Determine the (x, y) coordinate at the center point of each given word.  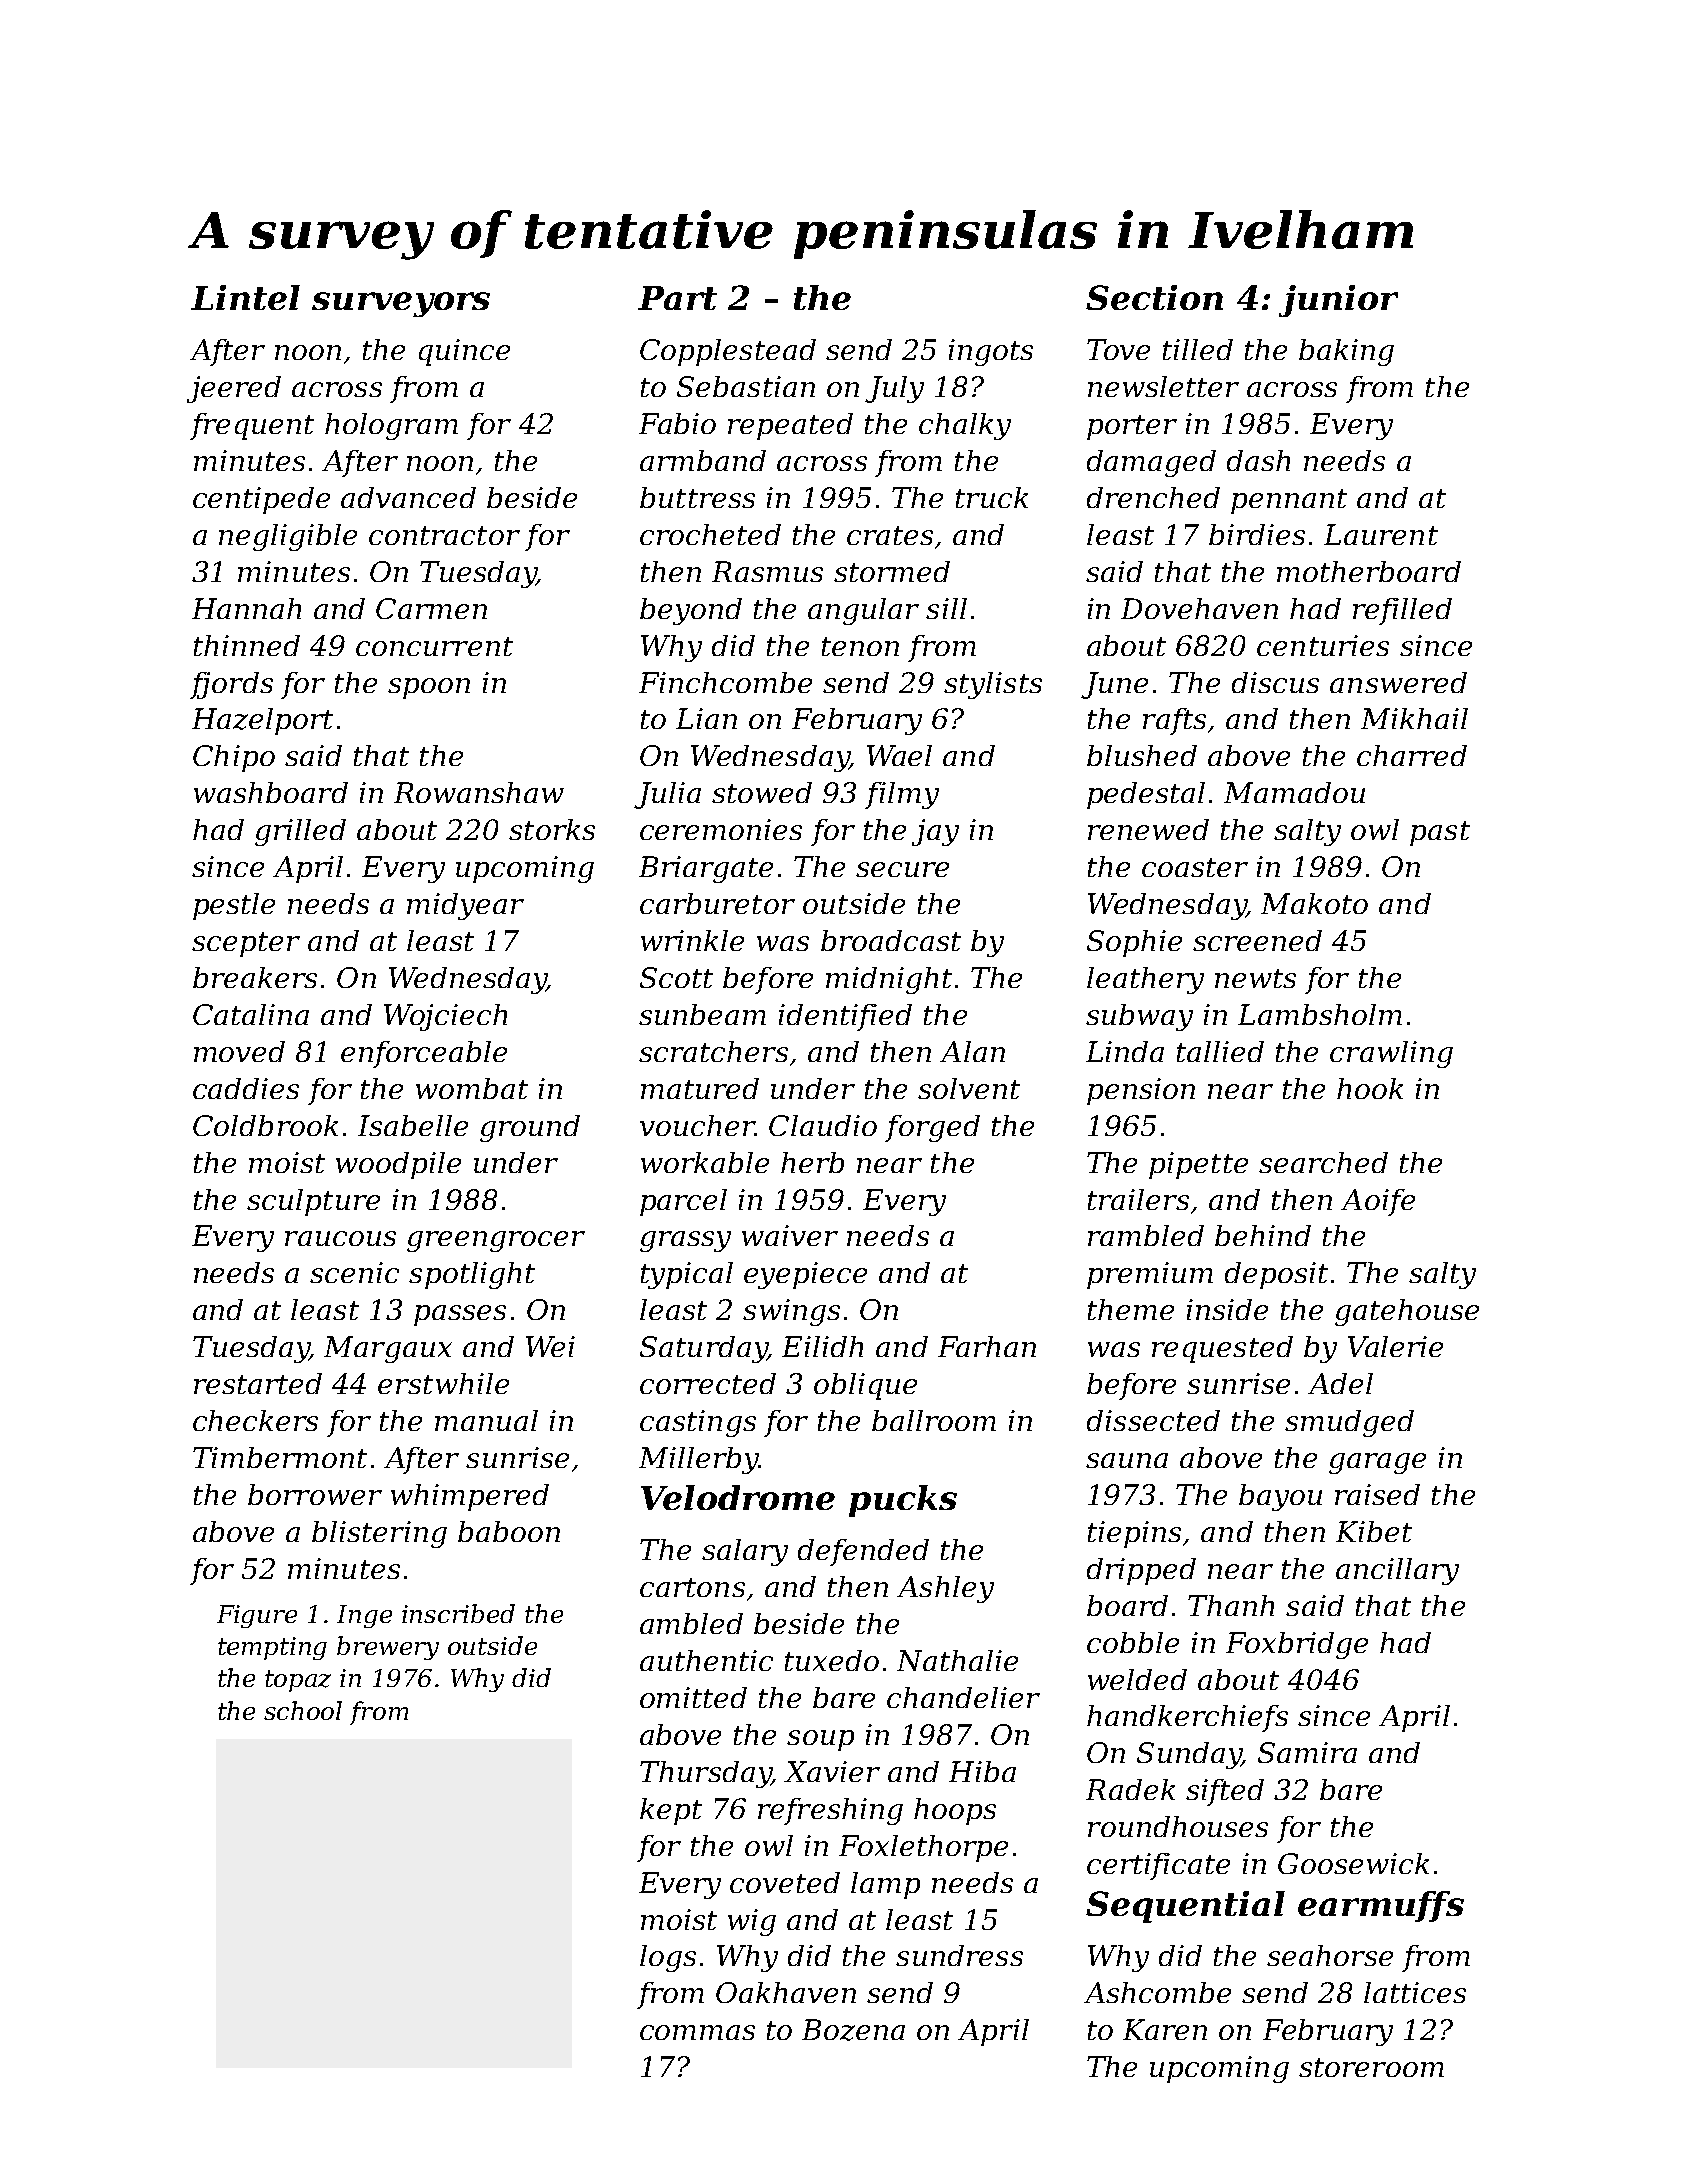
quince (464, 352)
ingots (991, 352)
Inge (364, 1616)
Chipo (234, 758)
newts (1255, 978)
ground (530, 1128)
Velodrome (738, 1497)
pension (1141, 1091)
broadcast (891, 940)
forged (932, 1128)
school (303, 1710)
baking (1346, 352)
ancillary (1397, 1571)
